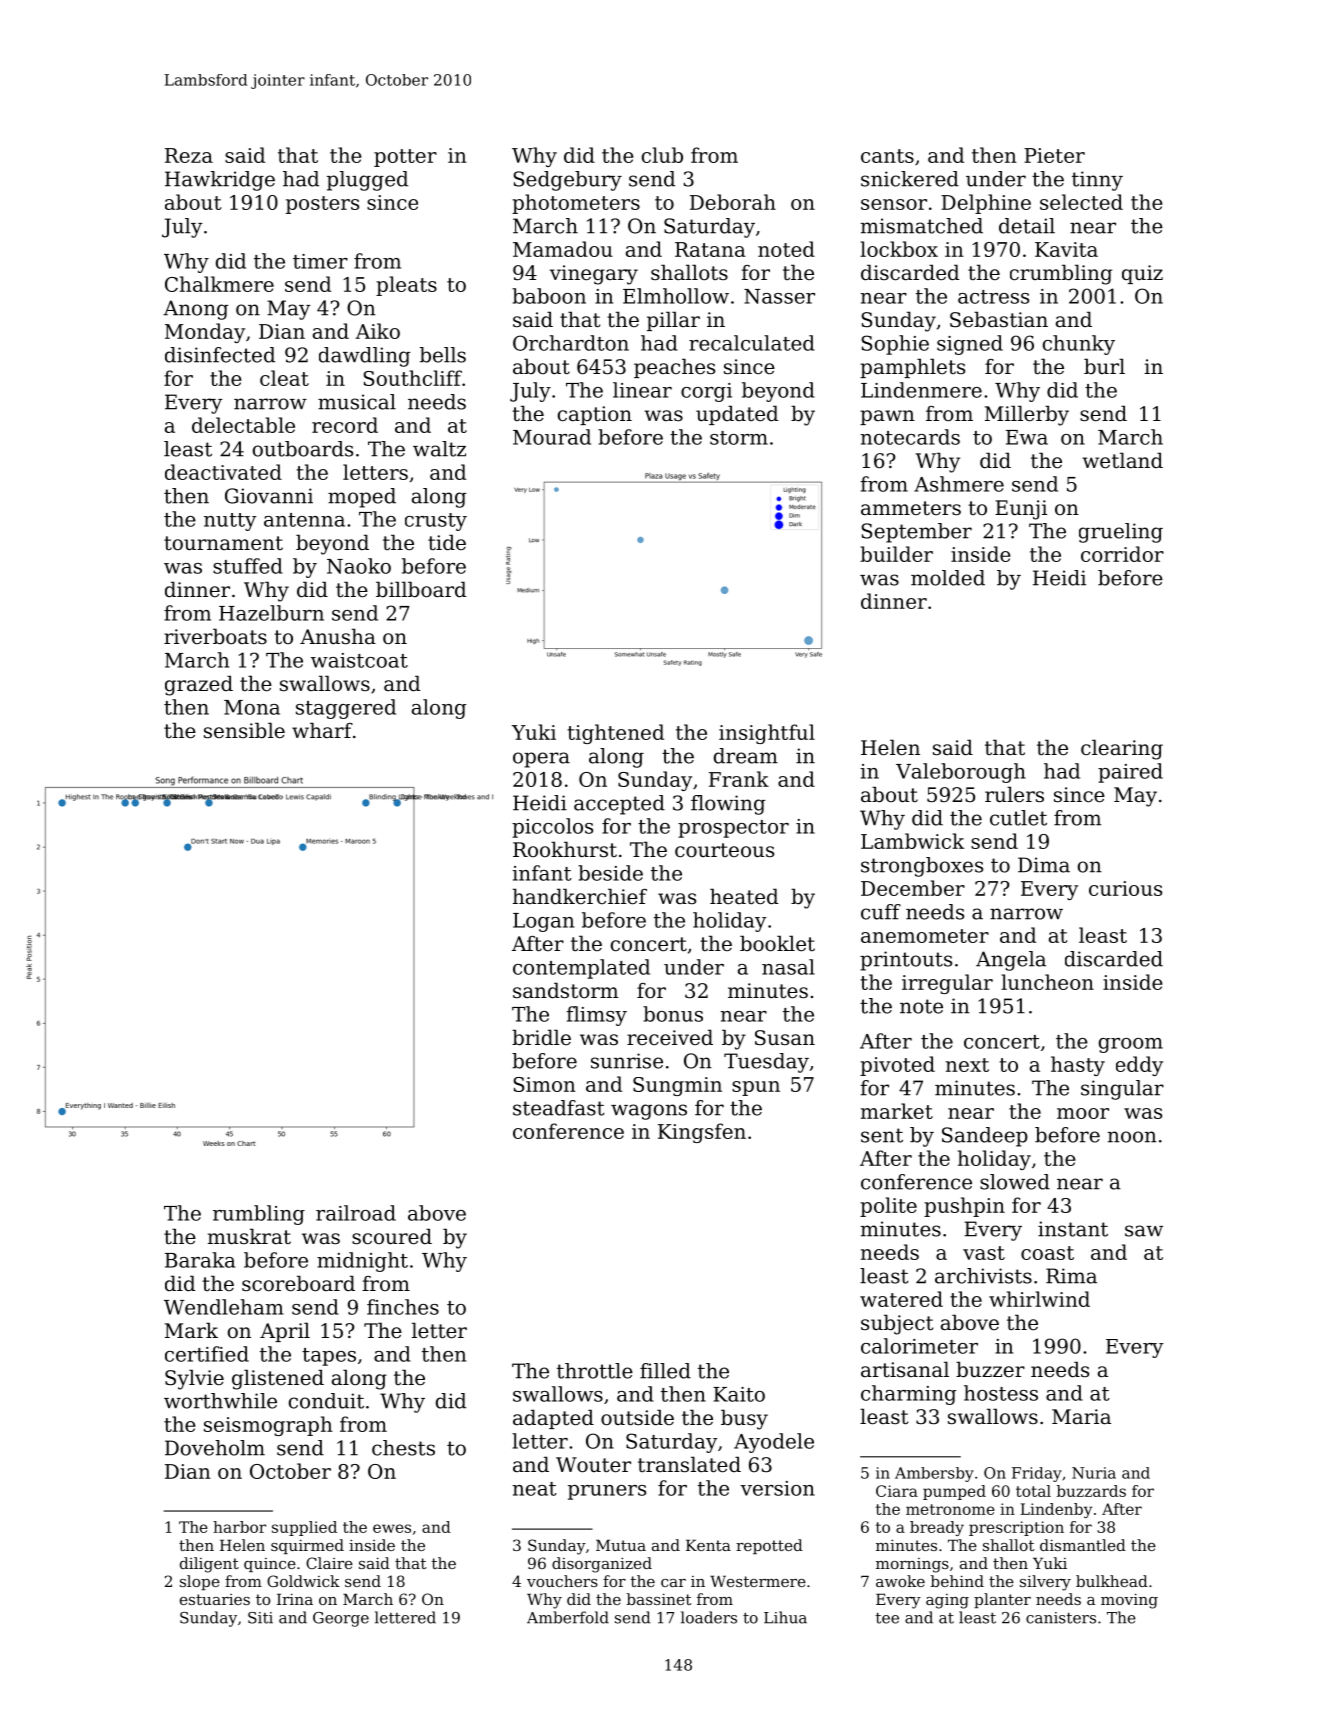 The image size is (1327, 1718). Describe the element at coordinates (756, 1088) in the page. I see `spun` at that location.
